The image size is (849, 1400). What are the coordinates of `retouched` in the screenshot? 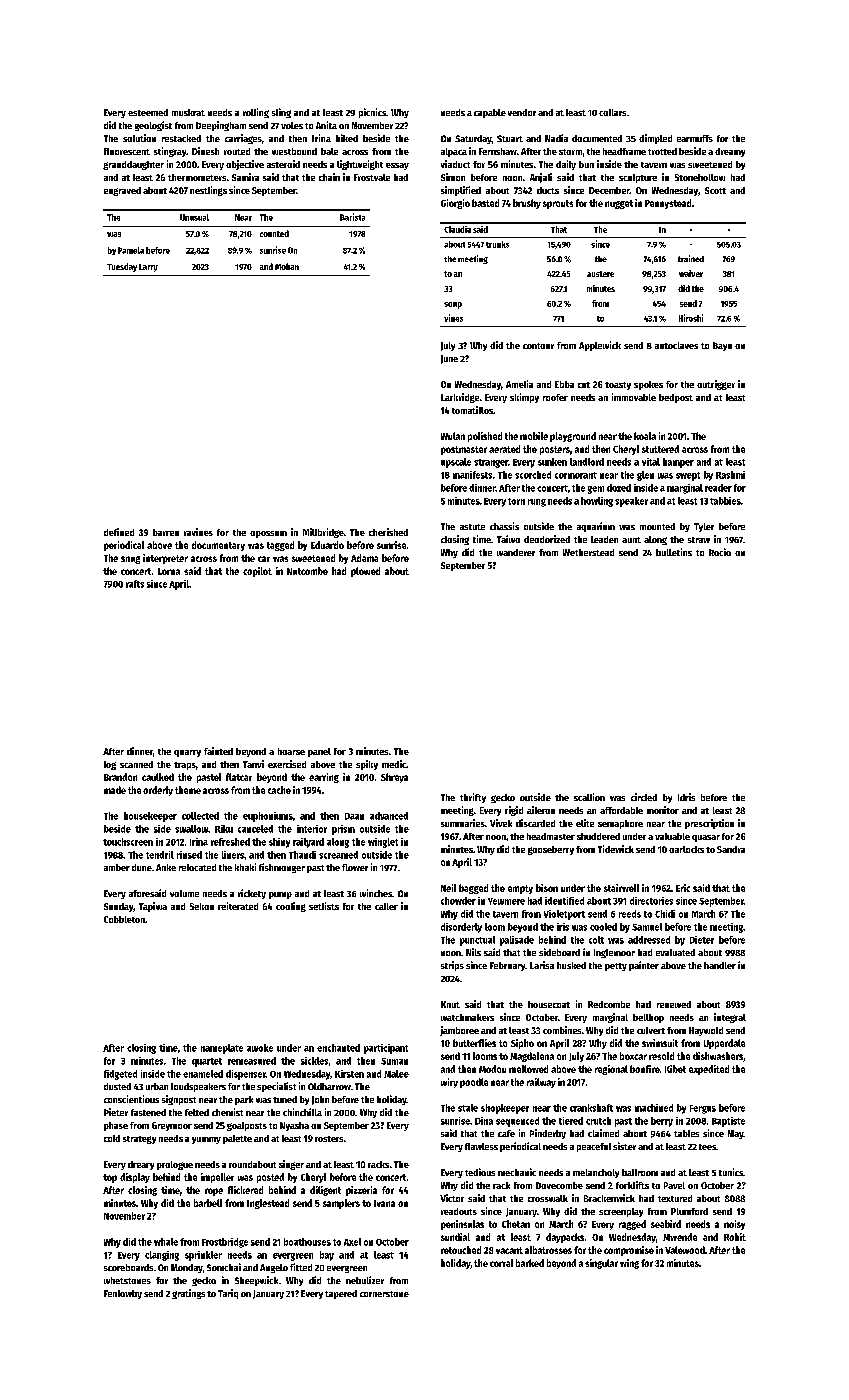 It's located at (461, 1250).
